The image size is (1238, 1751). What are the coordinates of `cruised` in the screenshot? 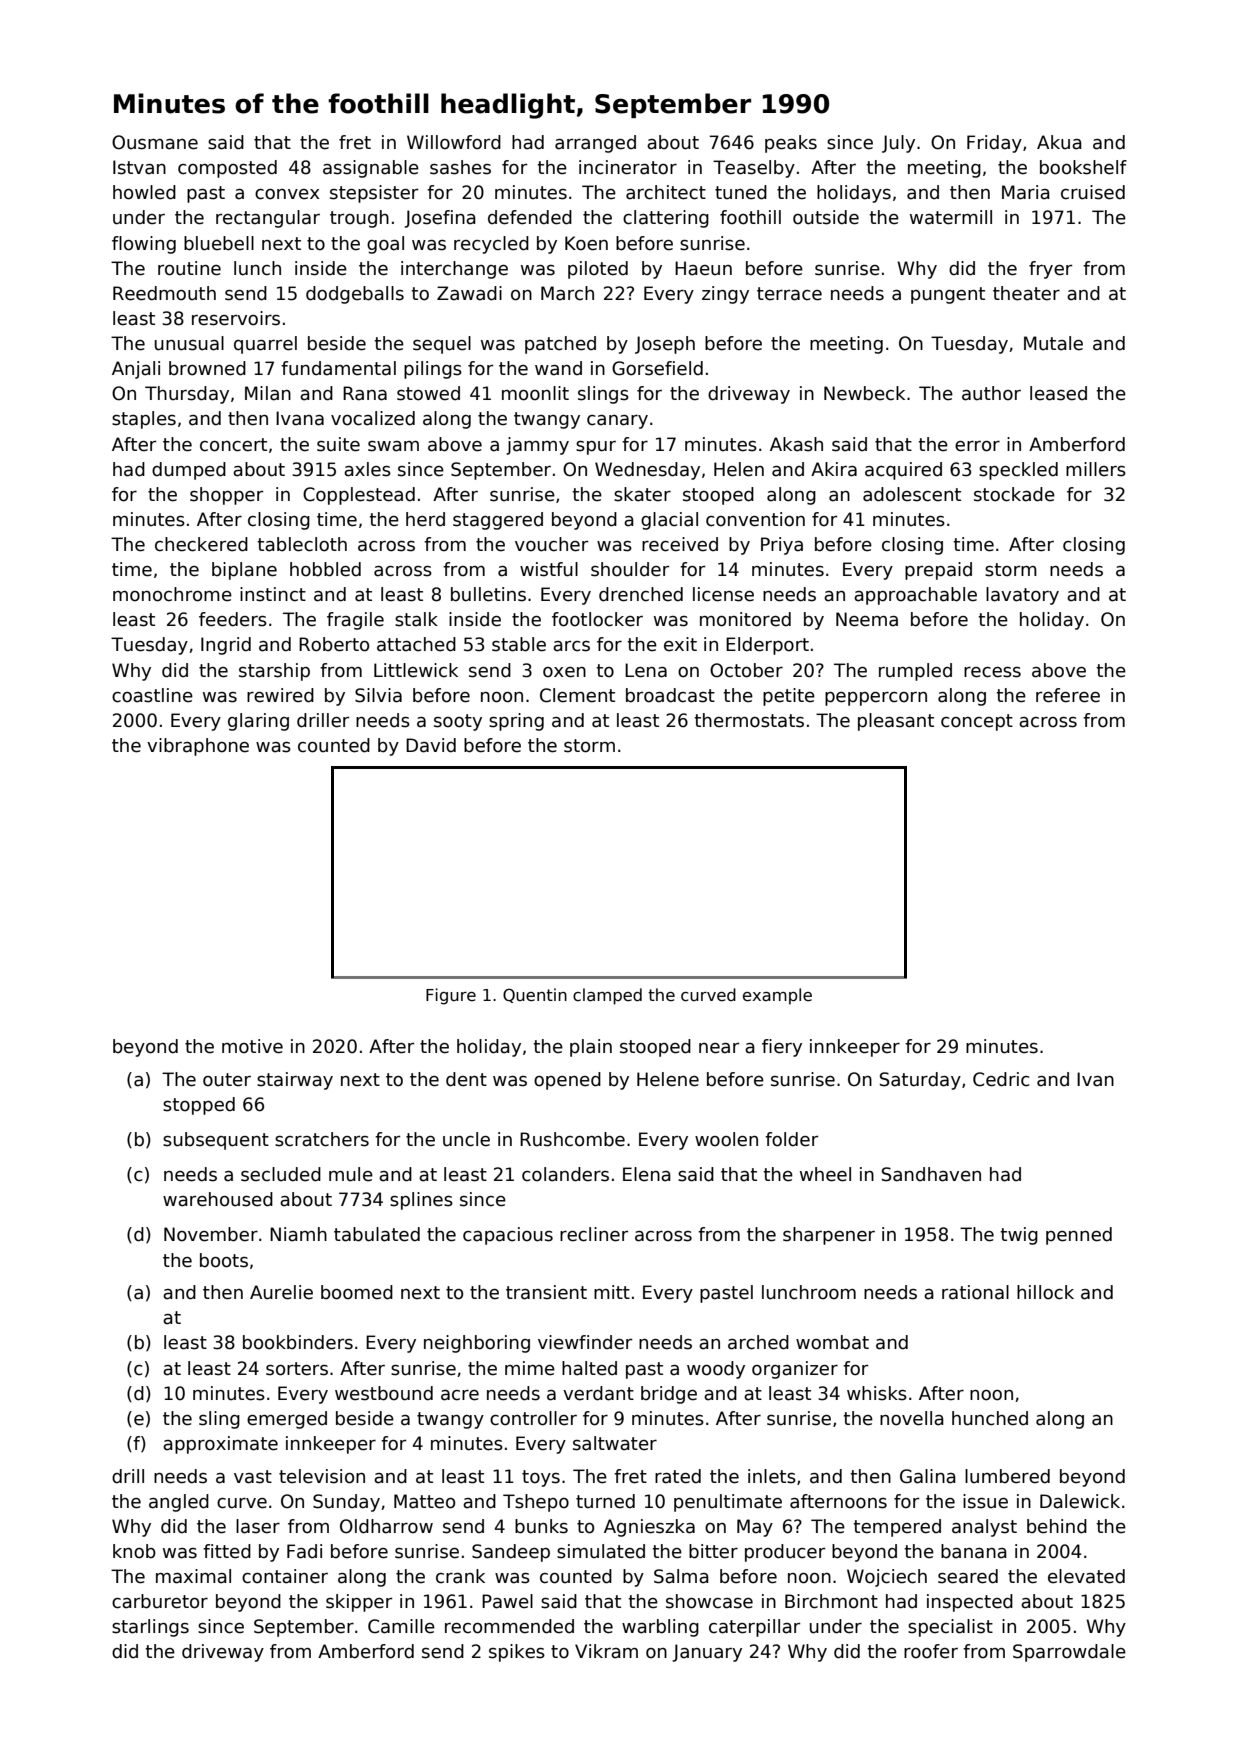 It's located at (1093, 192).
